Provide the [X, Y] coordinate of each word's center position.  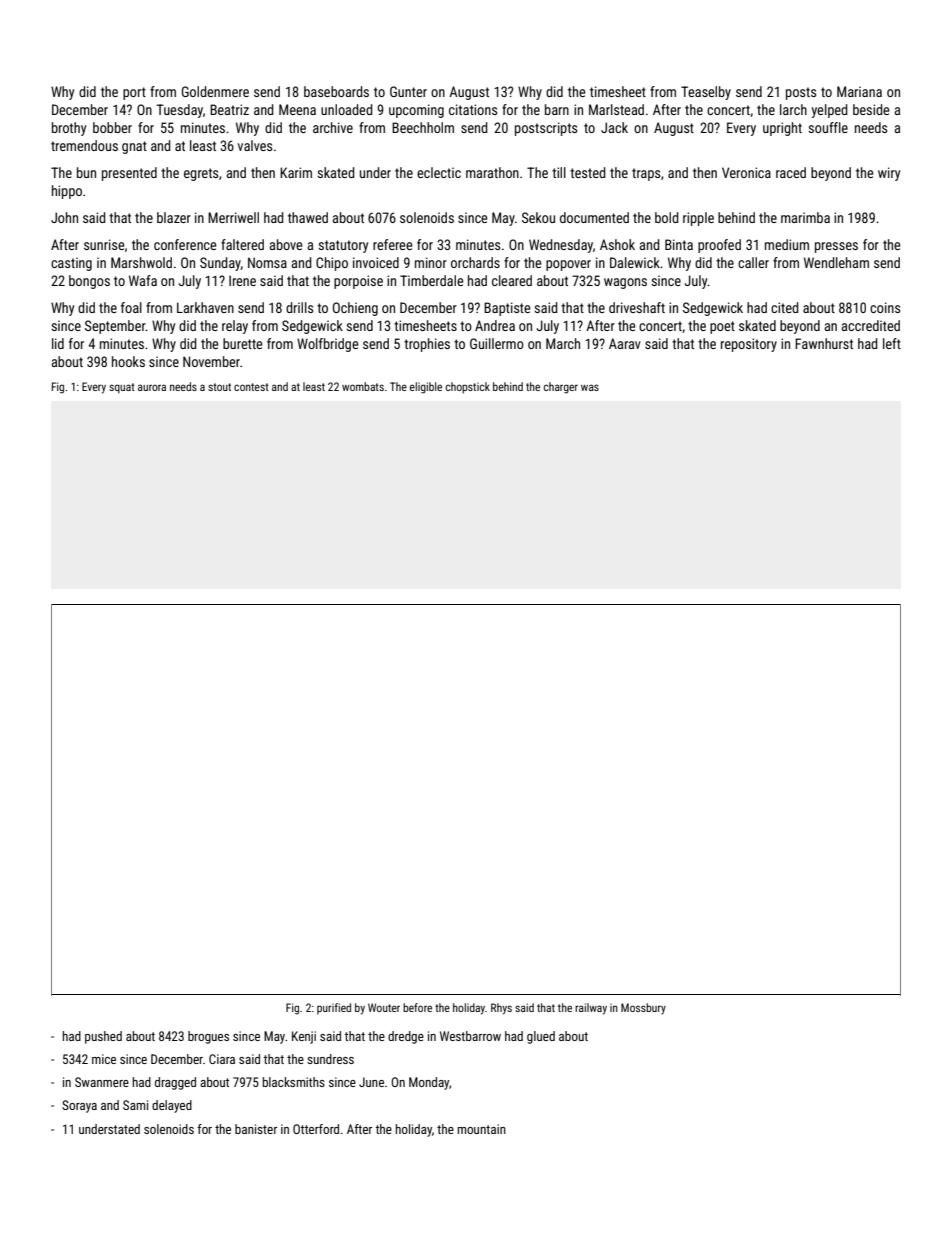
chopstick [468, 388]
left [892, 343]
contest [251, 387]
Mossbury [643, 1008]
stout [219, 387]
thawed [308, 217]
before [417, 1007]
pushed [103, 1037]
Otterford [316, 1129]
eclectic [439, 172]
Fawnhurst [824, 343]
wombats [363, 386]
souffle [828, 127]
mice [104, 1059]
